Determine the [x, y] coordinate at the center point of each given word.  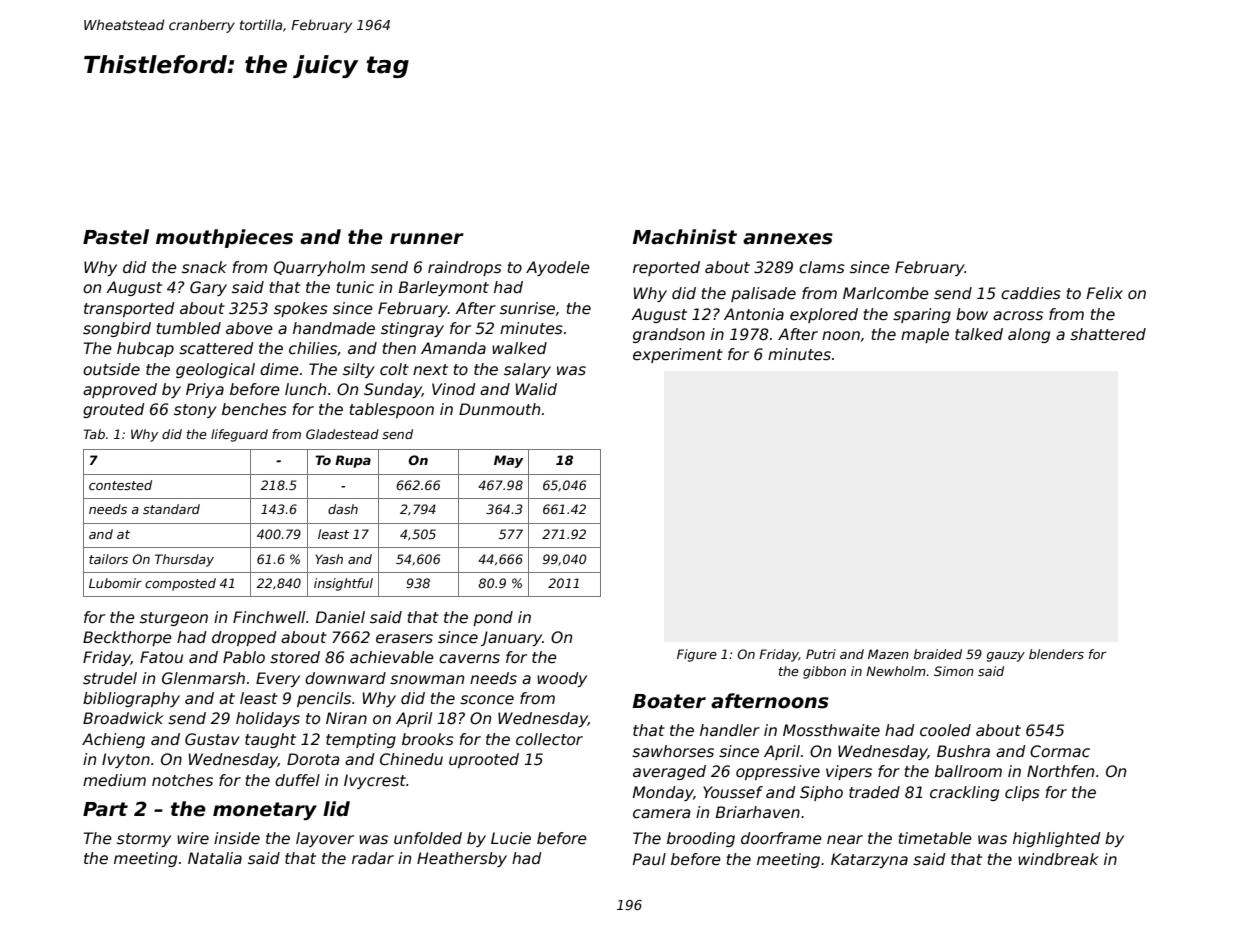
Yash [329, 559]
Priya [205, 390]
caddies [1031, 293]
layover [325, 839]
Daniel [340, 617]
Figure [697, 655]
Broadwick [123, 718]
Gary [208, 288]
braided [938, 654]
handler [730, 730]
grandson [669, 335]
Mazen [888, 654]
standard [171, 509]
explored [824, 315]
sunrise [527, 308]
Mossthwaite [831, 730]
